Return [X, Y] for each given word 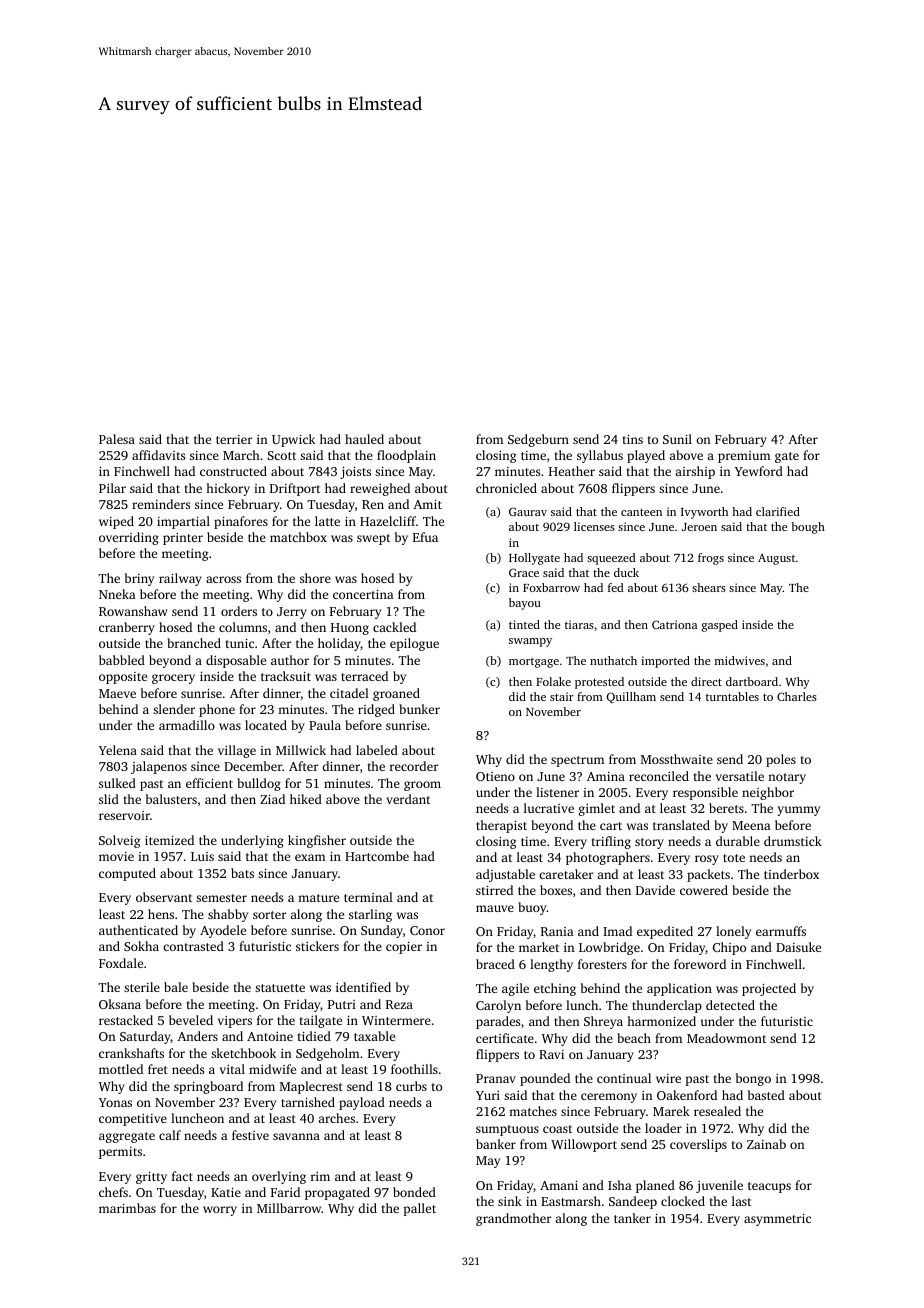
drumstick [793, 841]
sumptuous [507, 1130]
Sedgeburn [538, 440]
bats [242, 873]
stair [562, 696]
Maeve [117, 693]
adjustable [505, 875]
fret [158, 1069]
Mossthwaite [677, 759]
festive [250, 1135]
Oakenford [687, 1095]
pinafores [241, 522]
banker [496, 1144]
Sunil [677, 439]
